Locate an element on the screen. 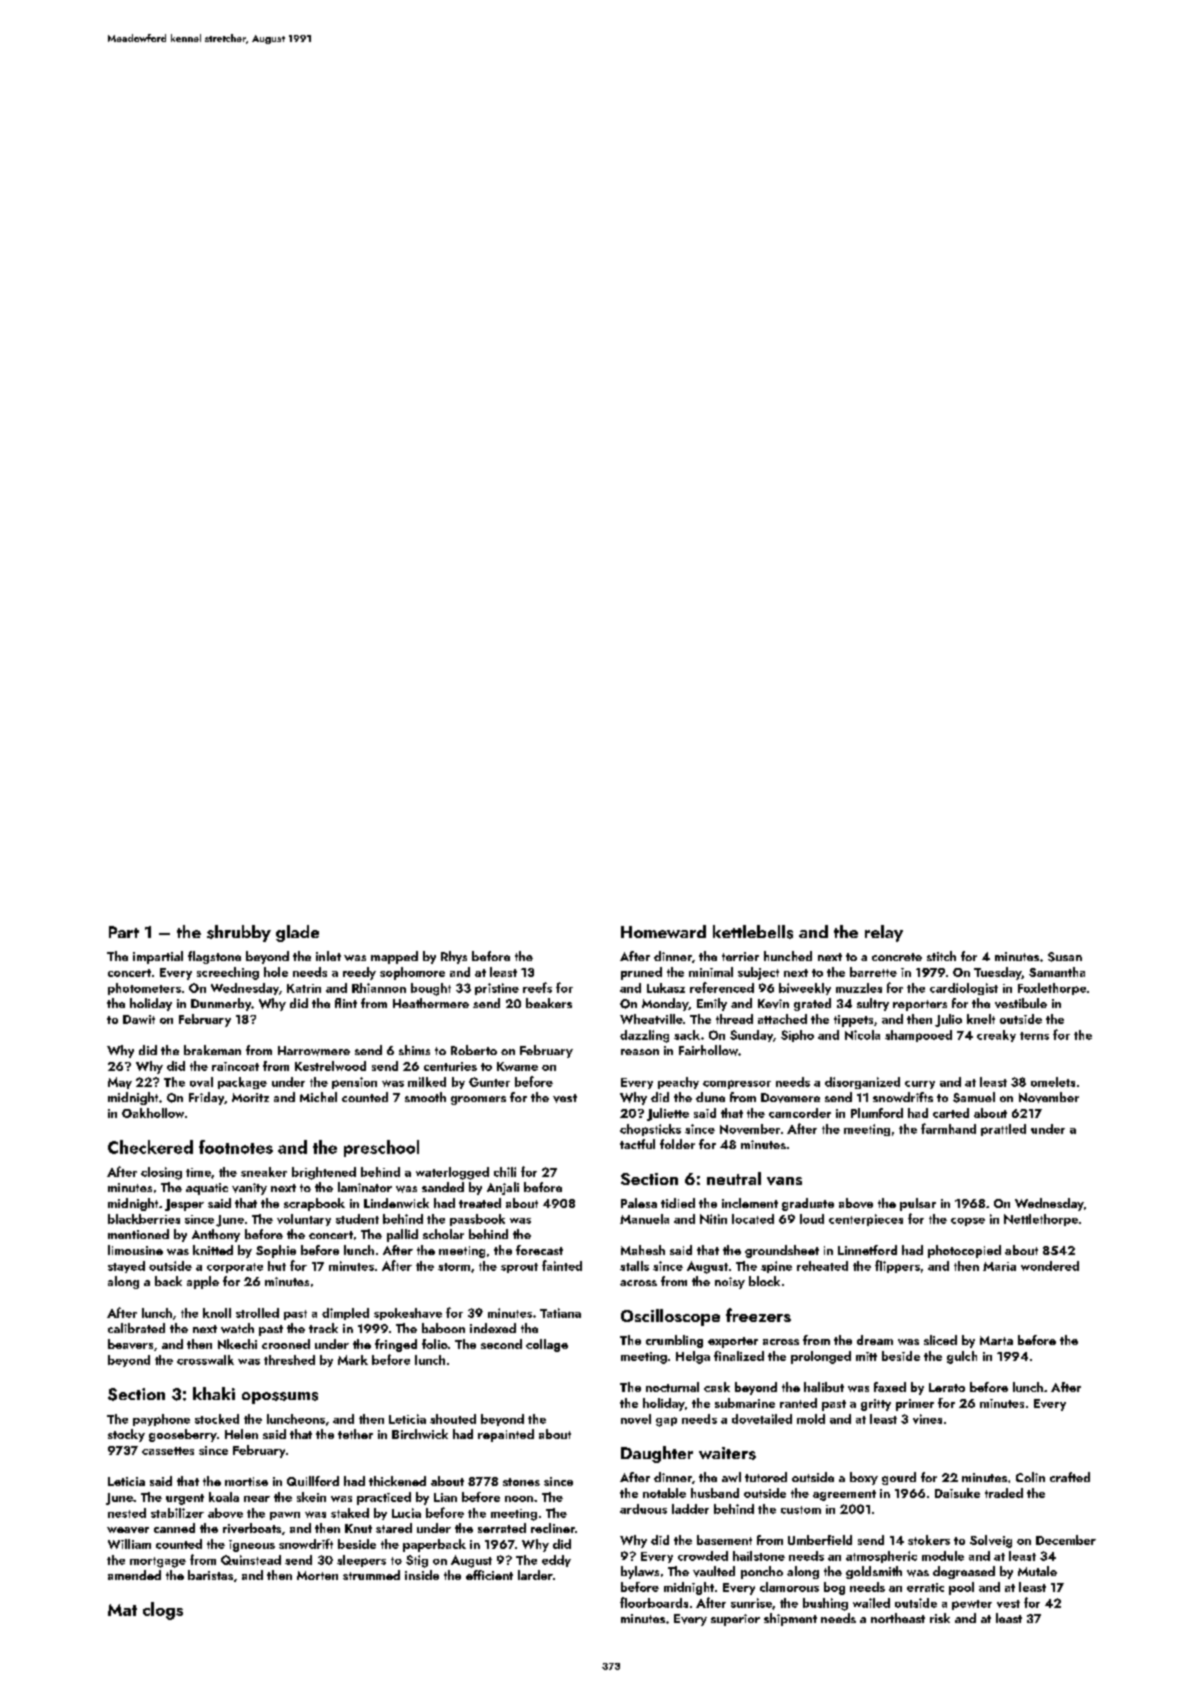 Image resolution: width=1204 pixels, height=1702 pixels. Marta is located at coordinates (996, 1340).
